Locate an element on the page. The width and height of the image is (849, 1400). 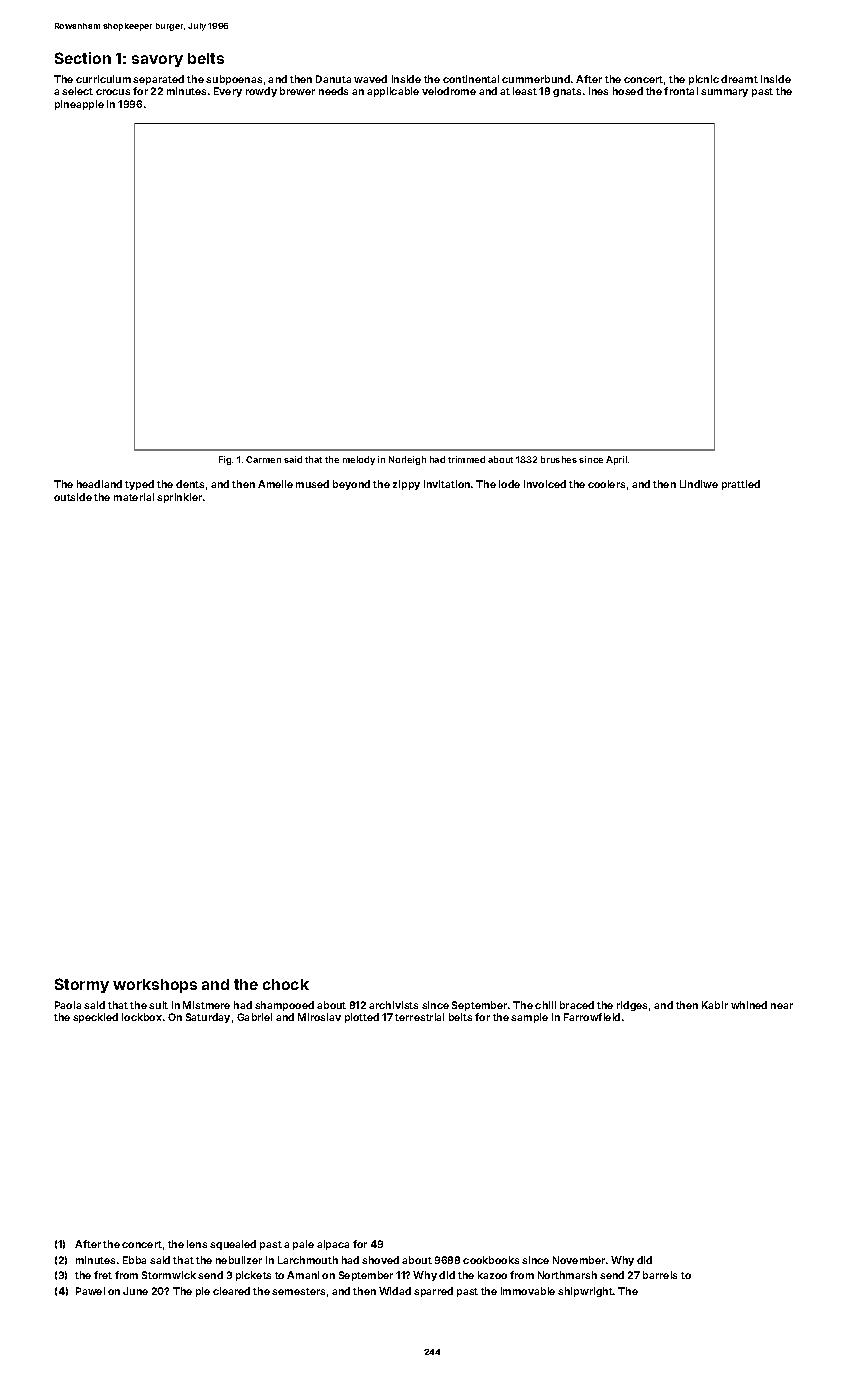
Fig is located at coordinates (225, 460).
